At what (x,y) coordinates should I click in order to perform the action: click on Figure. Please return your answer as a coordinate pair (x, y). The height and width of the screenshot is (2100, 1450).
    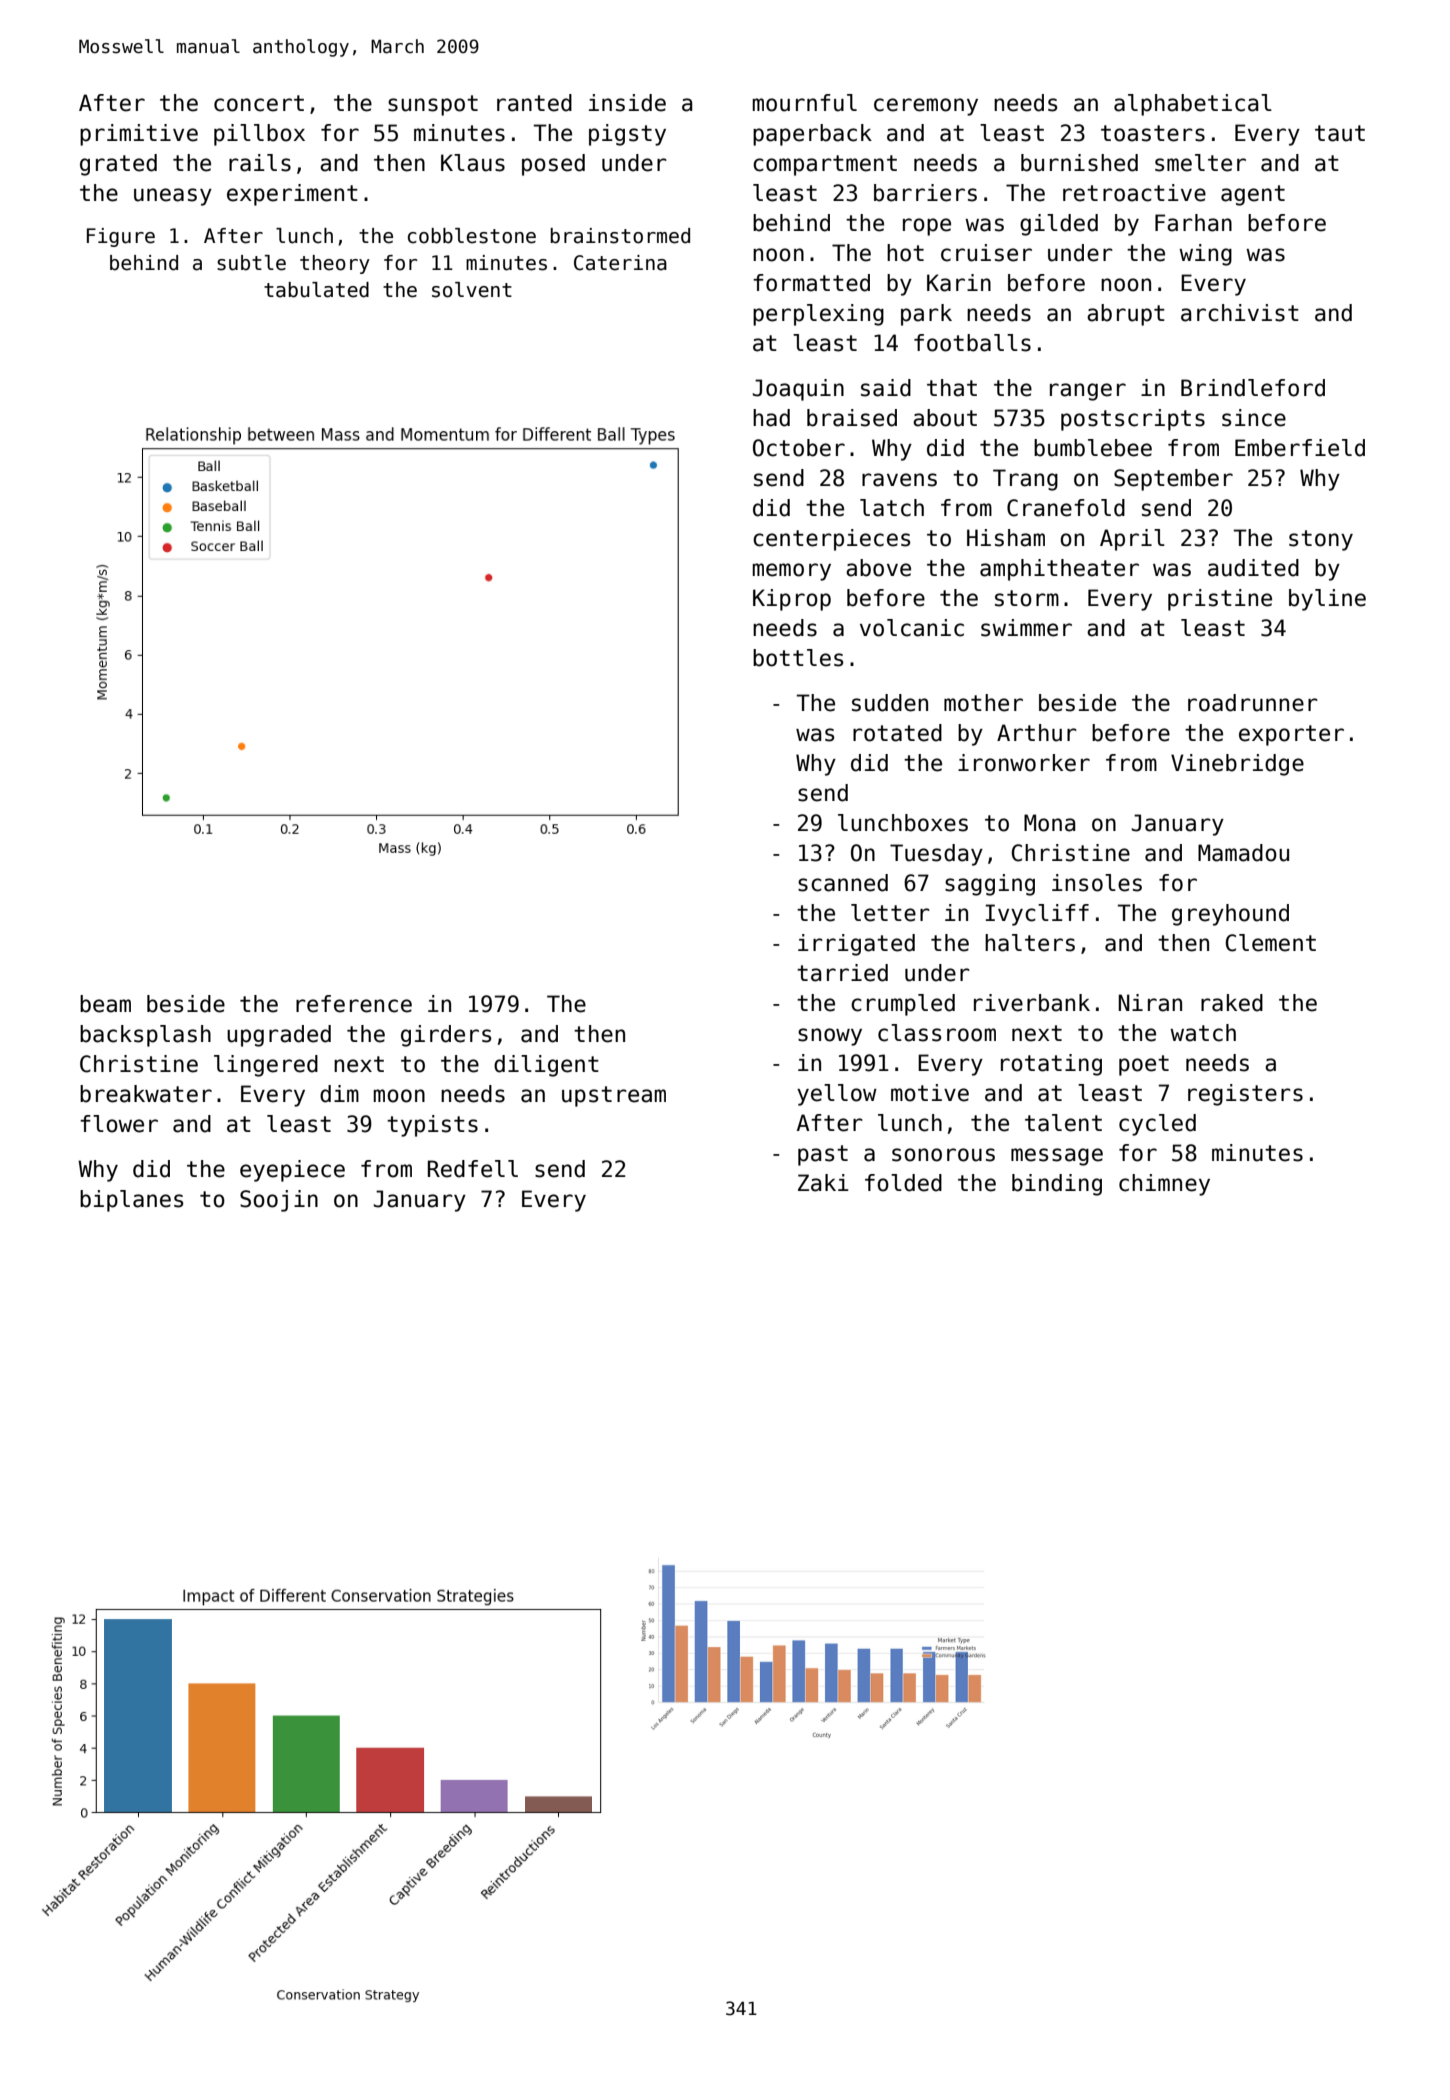
    Looking at the image, I should click on (121, 237).
